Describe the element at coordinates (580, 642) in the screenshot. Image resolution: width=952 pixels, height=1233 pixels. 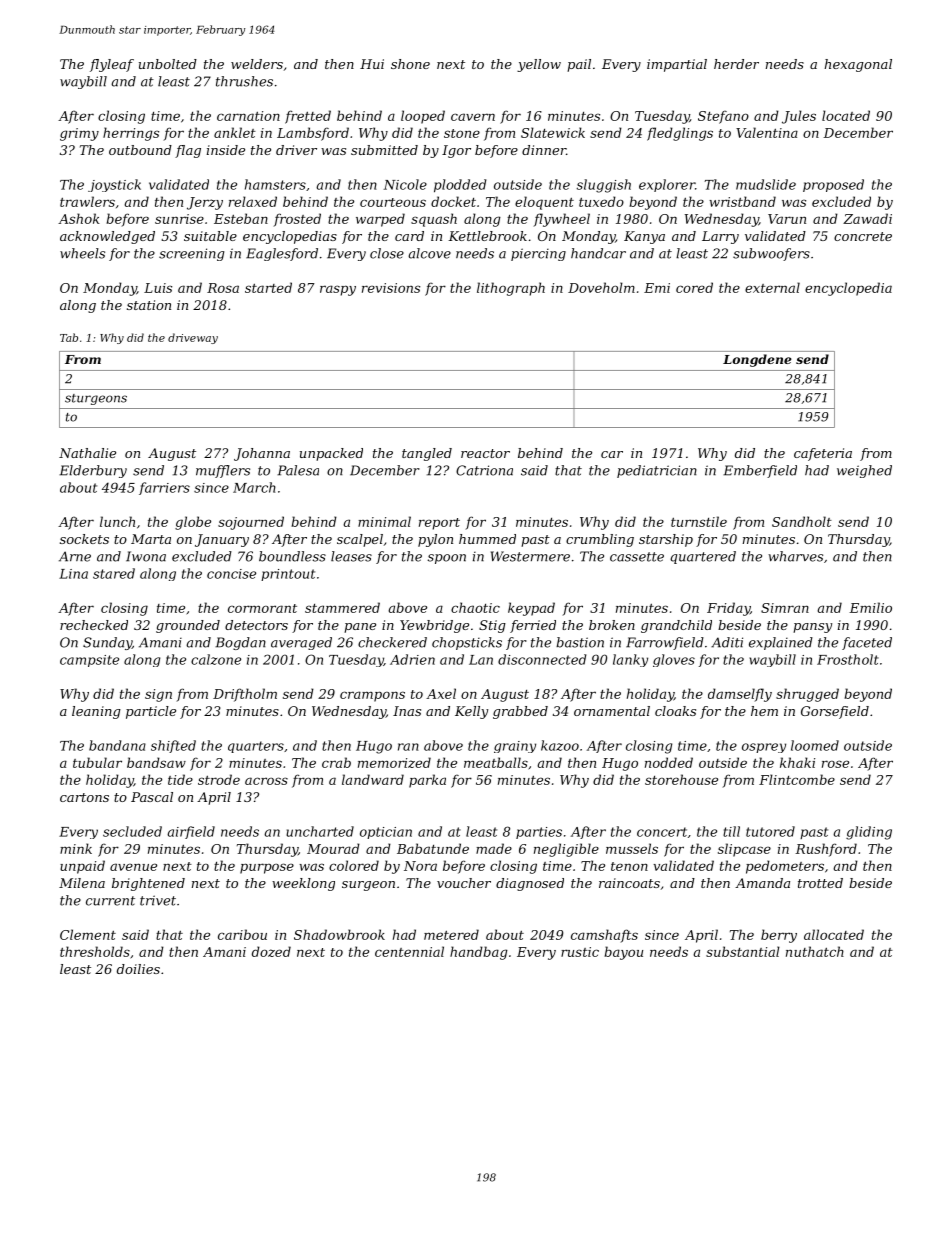
I see `bastion` at that location.
